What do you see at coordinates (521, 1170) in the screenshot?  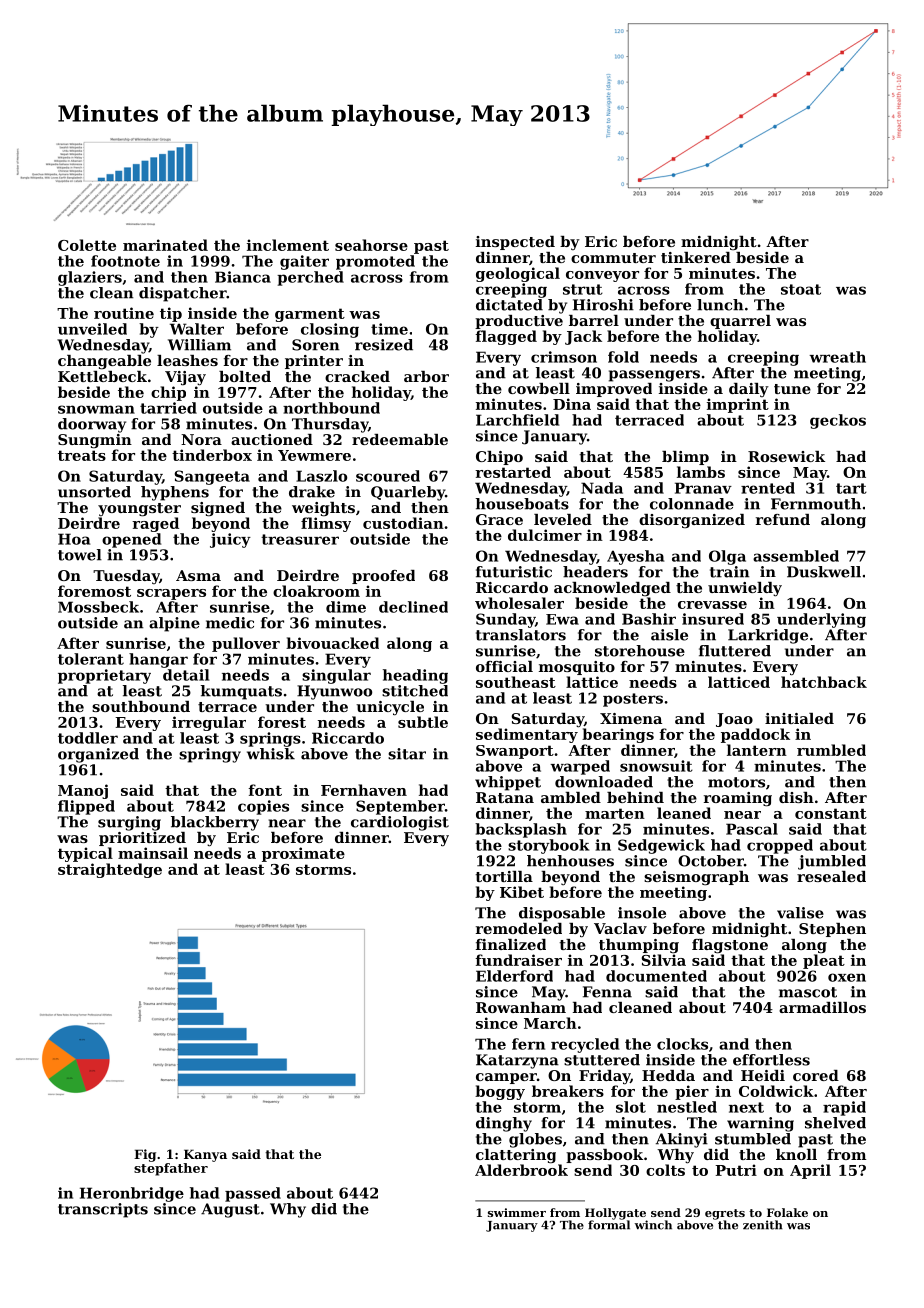 I see `Alderbrook` at bounding box center [521, 1170].
